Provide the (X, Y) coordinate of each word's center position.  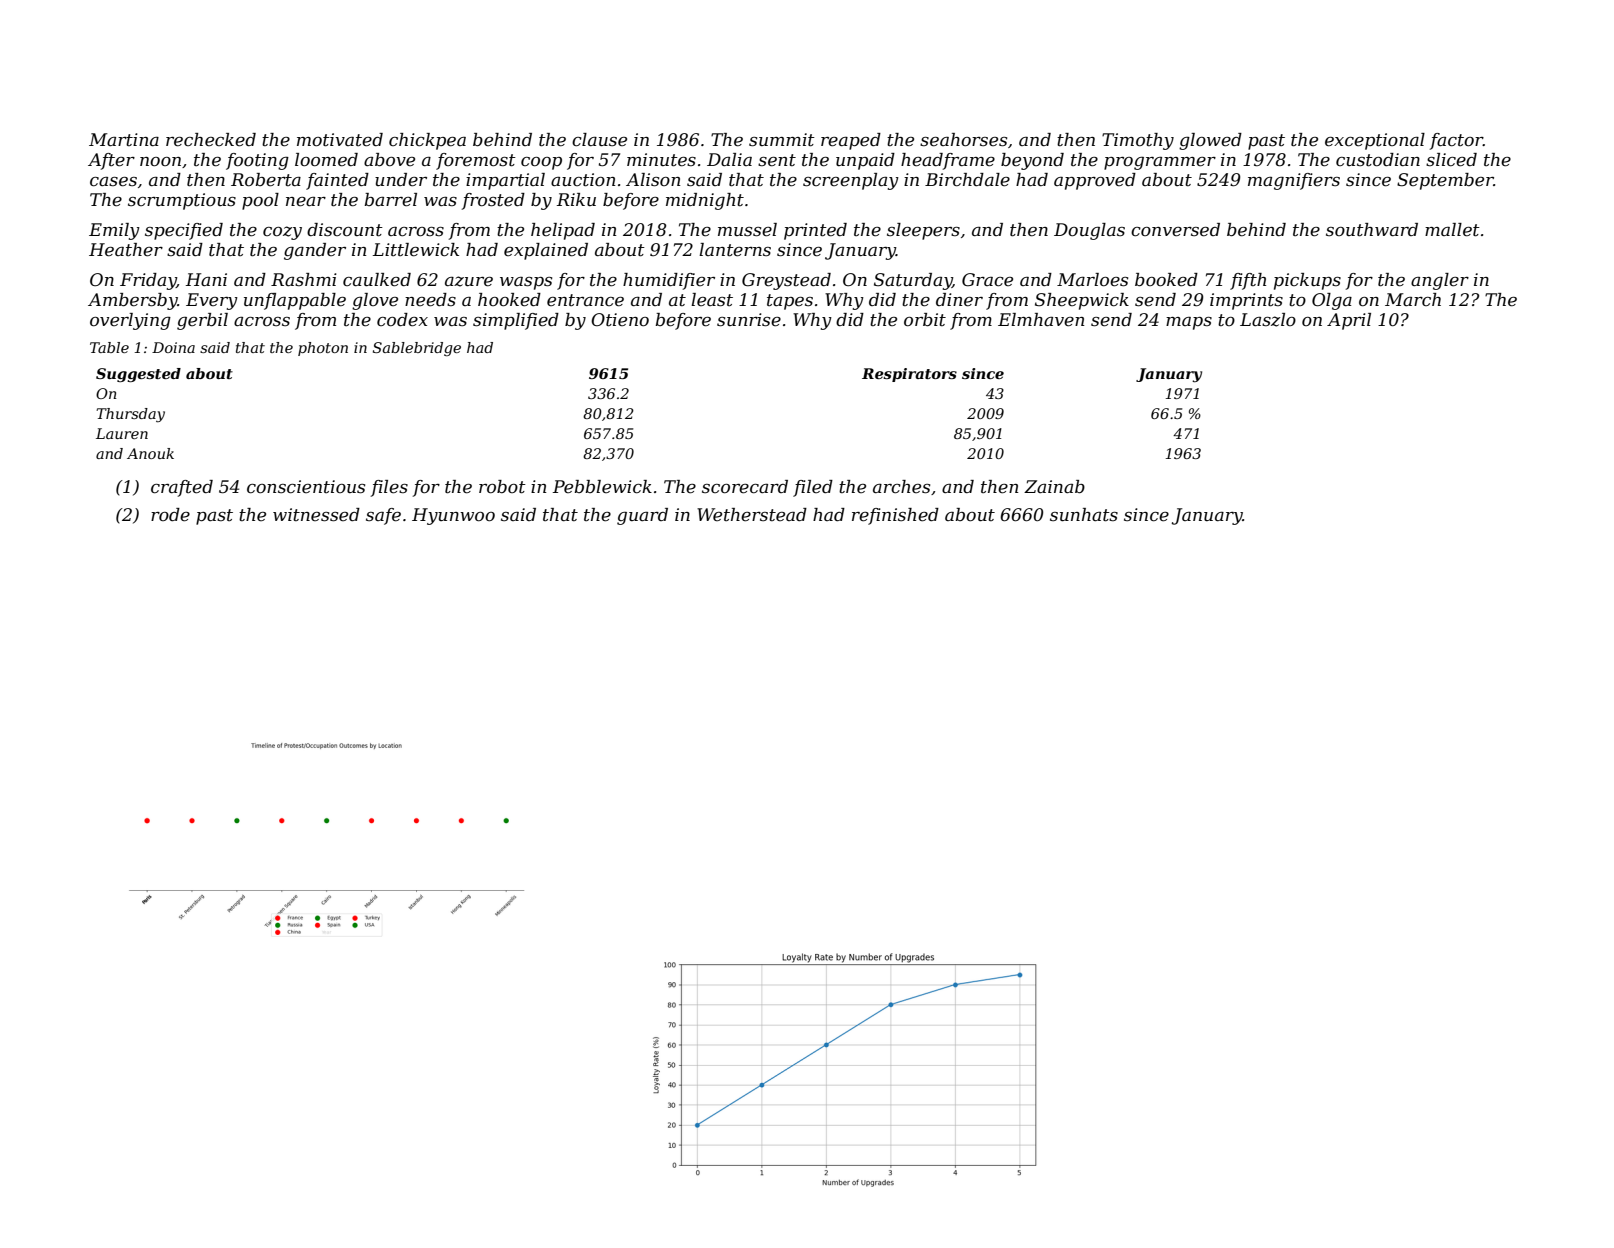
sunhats (1084, 515)
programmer (1160, 163)
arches (901, 487)
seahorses (963, 140)
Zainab (1054, 486)
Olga (1332, 301)
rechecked (211, 140)
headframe (948, 161)
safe (383, 516)
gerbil (202, 321)
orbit (925, 319)
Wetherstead (752, 515)
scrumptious (182, 201)
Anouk (150, 453)
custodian (1378, 160)
